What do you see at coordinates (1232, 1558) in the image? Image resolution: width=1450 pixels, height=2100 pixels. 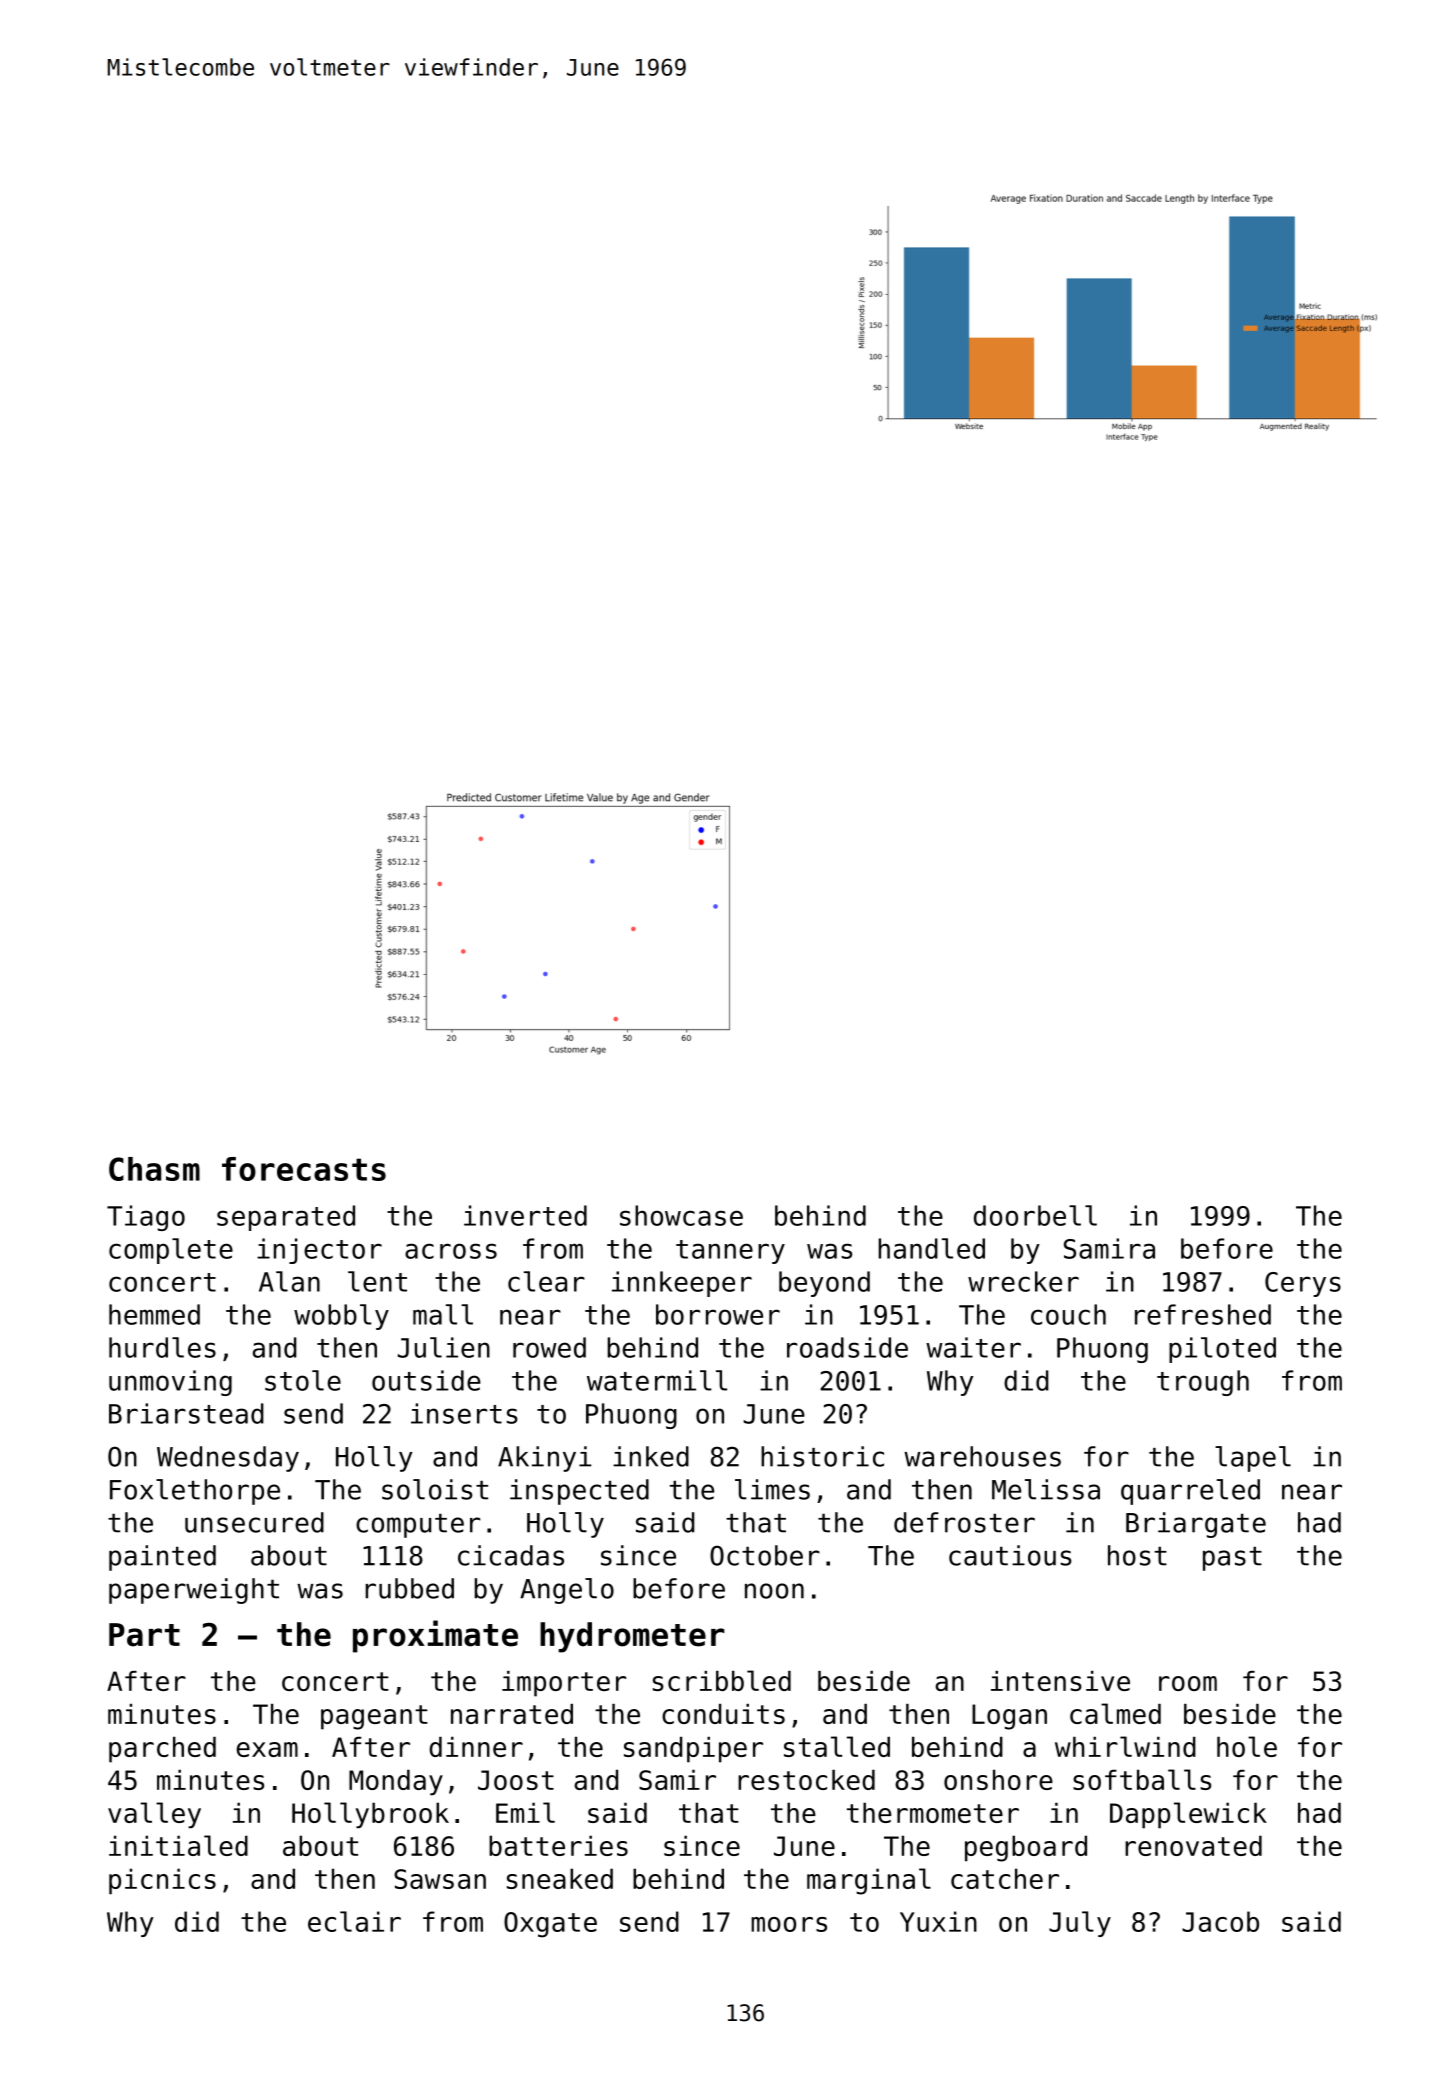 I see `past` at bounding box center [1232, 1558].
